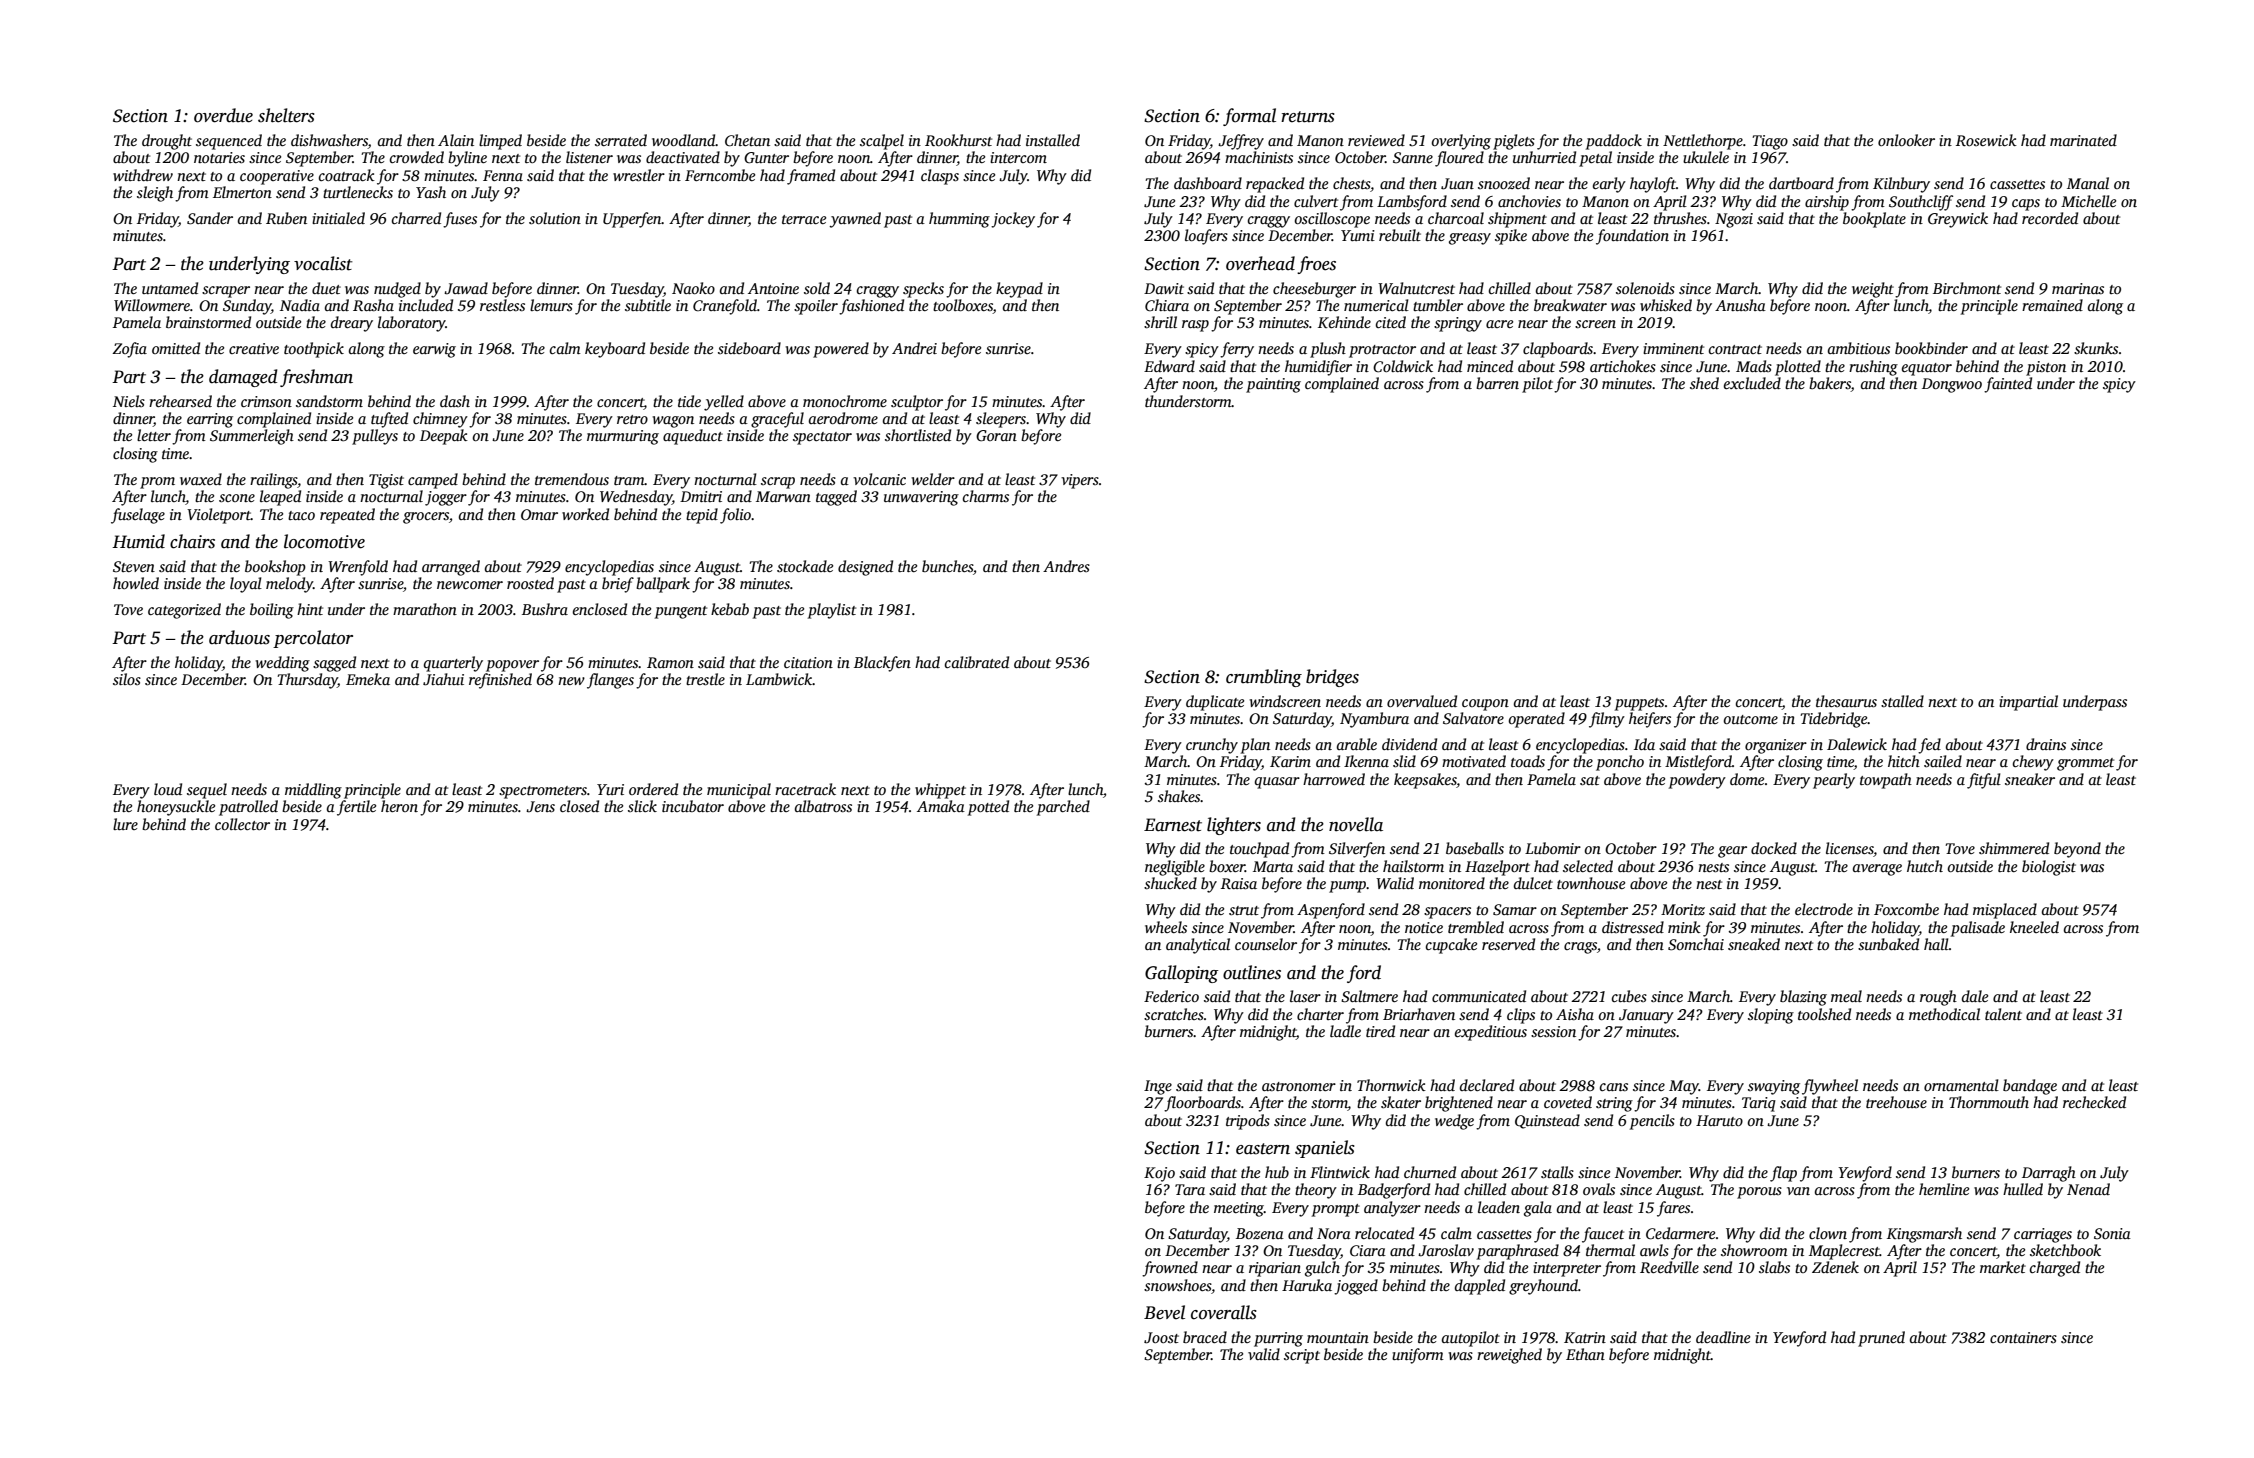 The height and width of the page is (1458, 2254). I want to click on reviewed, so click(1376, 140).
